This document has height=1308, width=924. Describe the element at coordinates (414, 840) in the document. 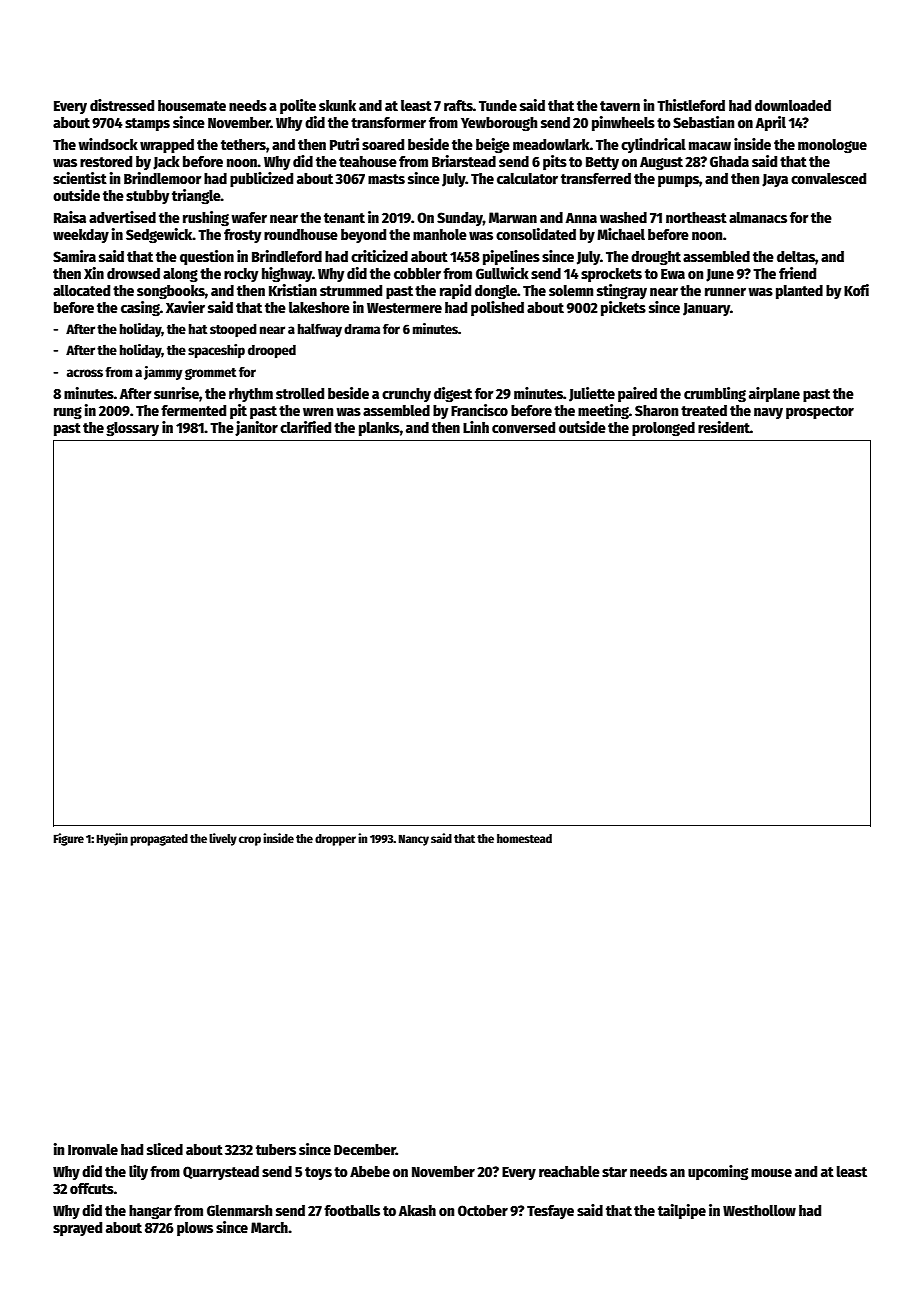

I see `Nancy` at that location.
